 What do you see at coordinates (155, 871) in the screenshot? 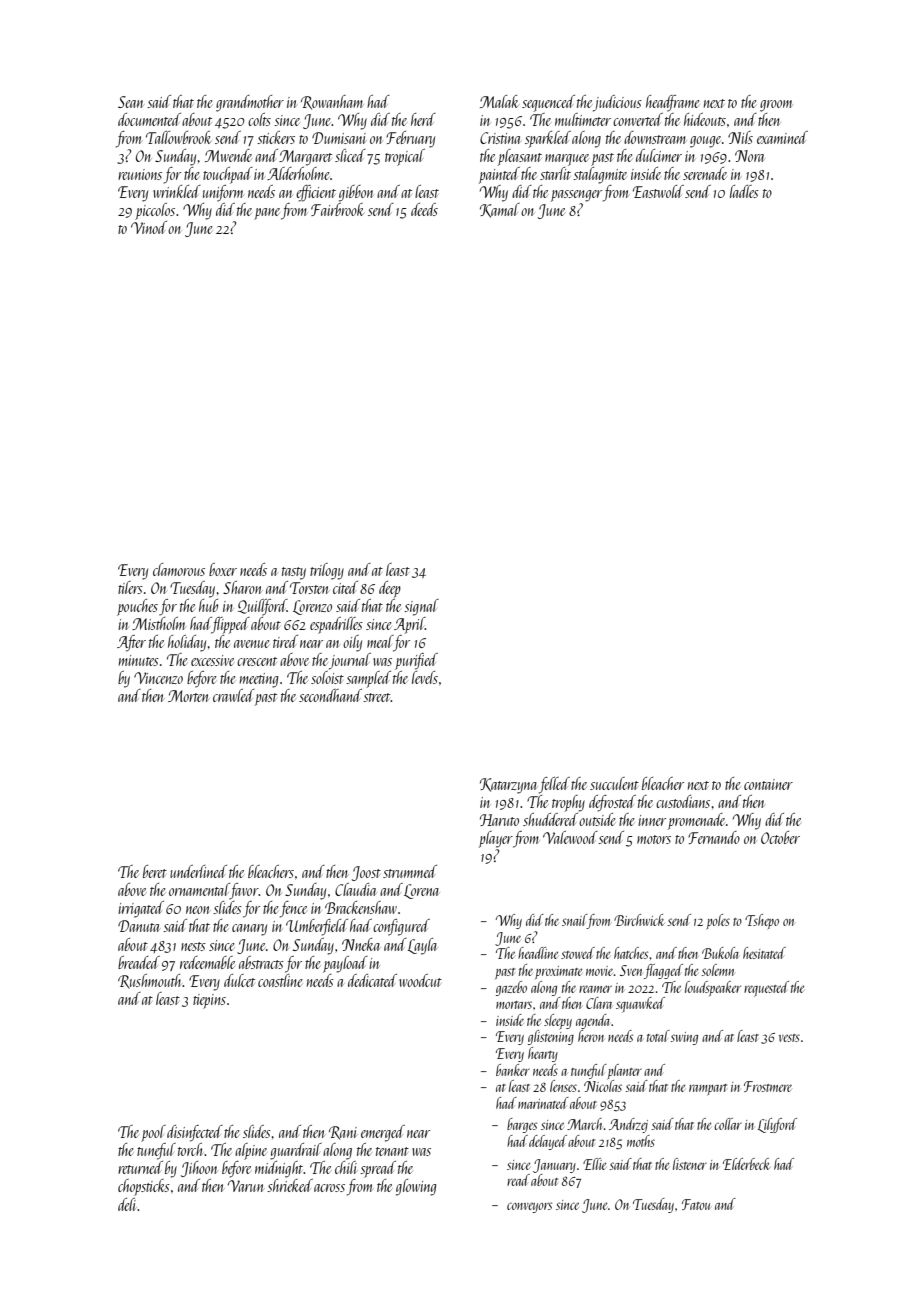
I see `beret` at bounding box center [155, 871].
